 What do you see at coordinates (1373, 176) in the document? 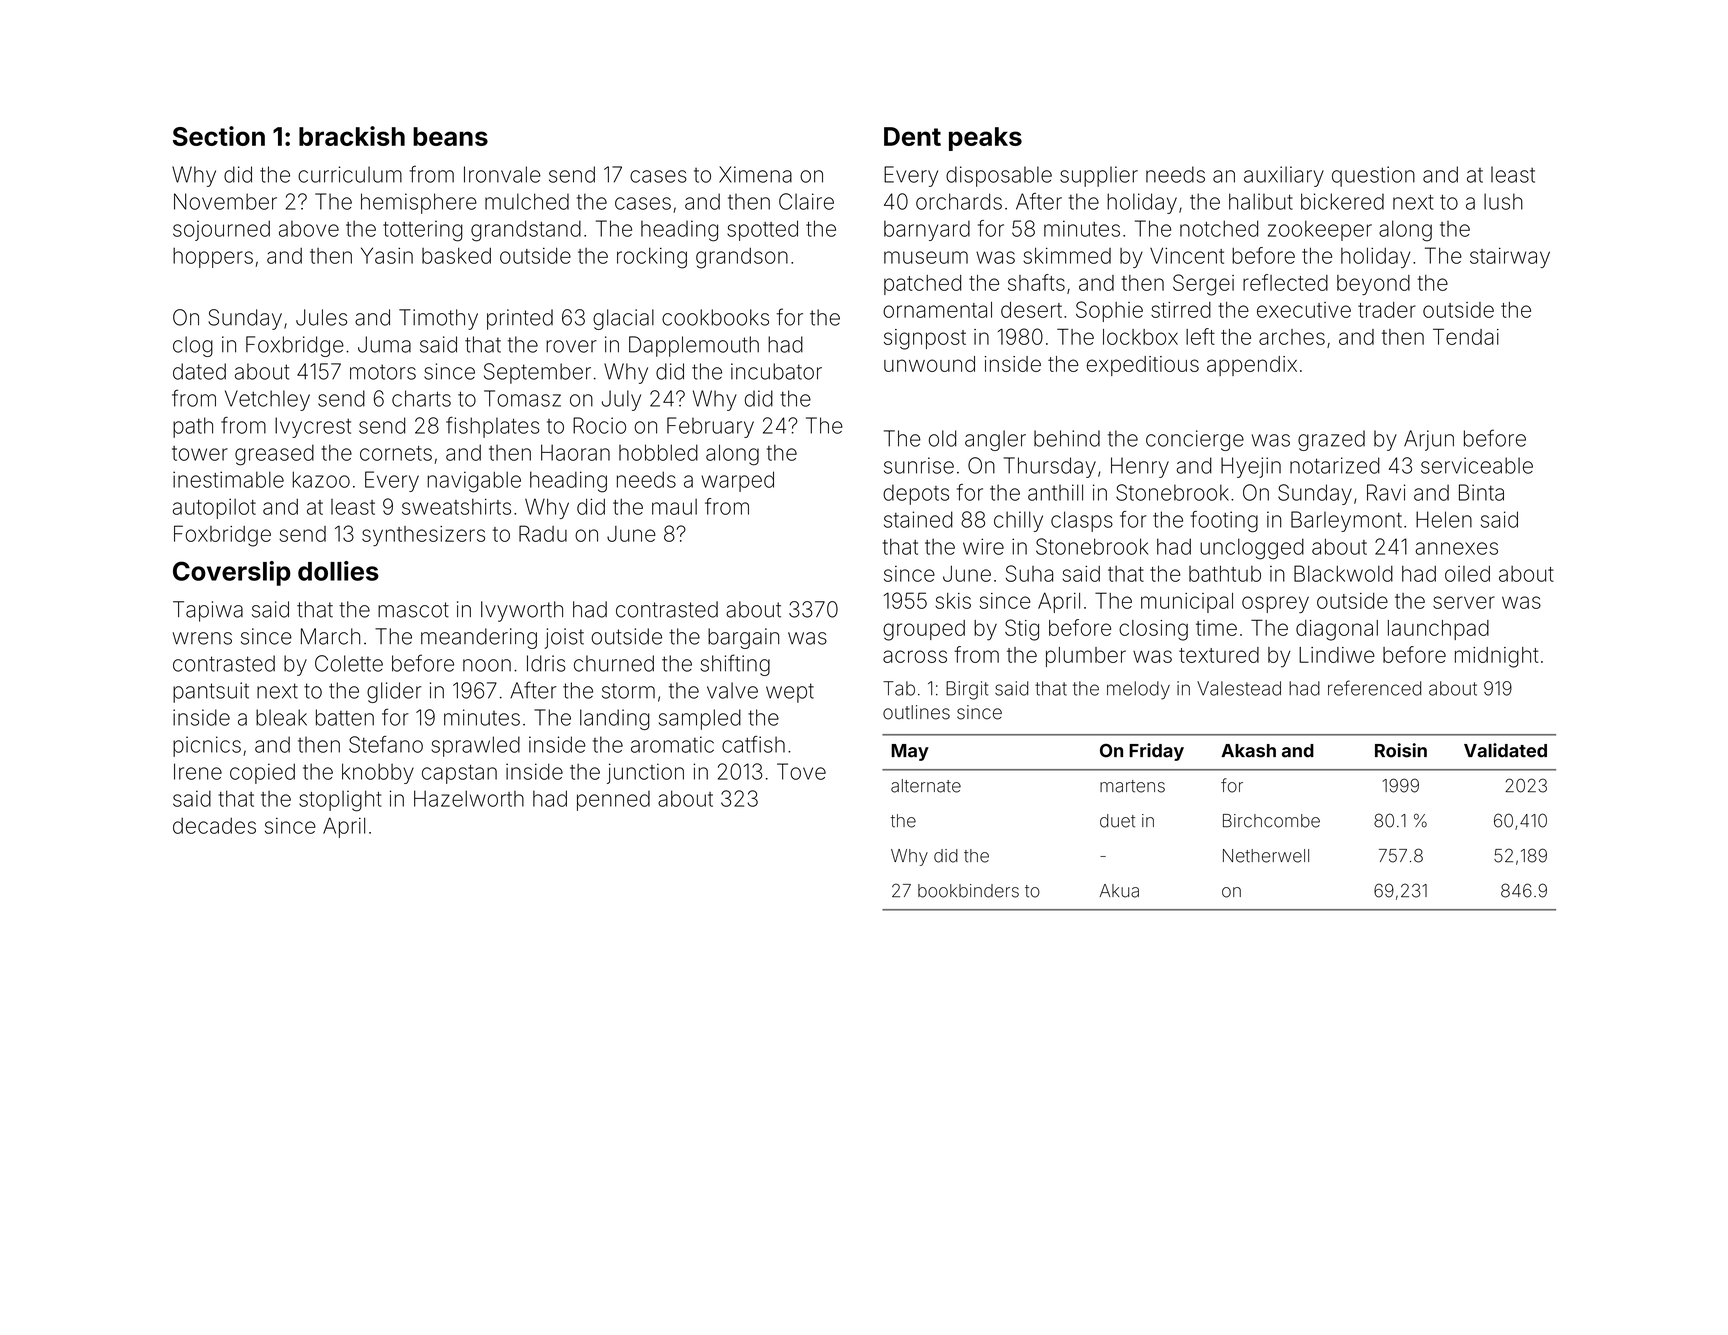
I see `question` at bounding box center [1373, 176].
